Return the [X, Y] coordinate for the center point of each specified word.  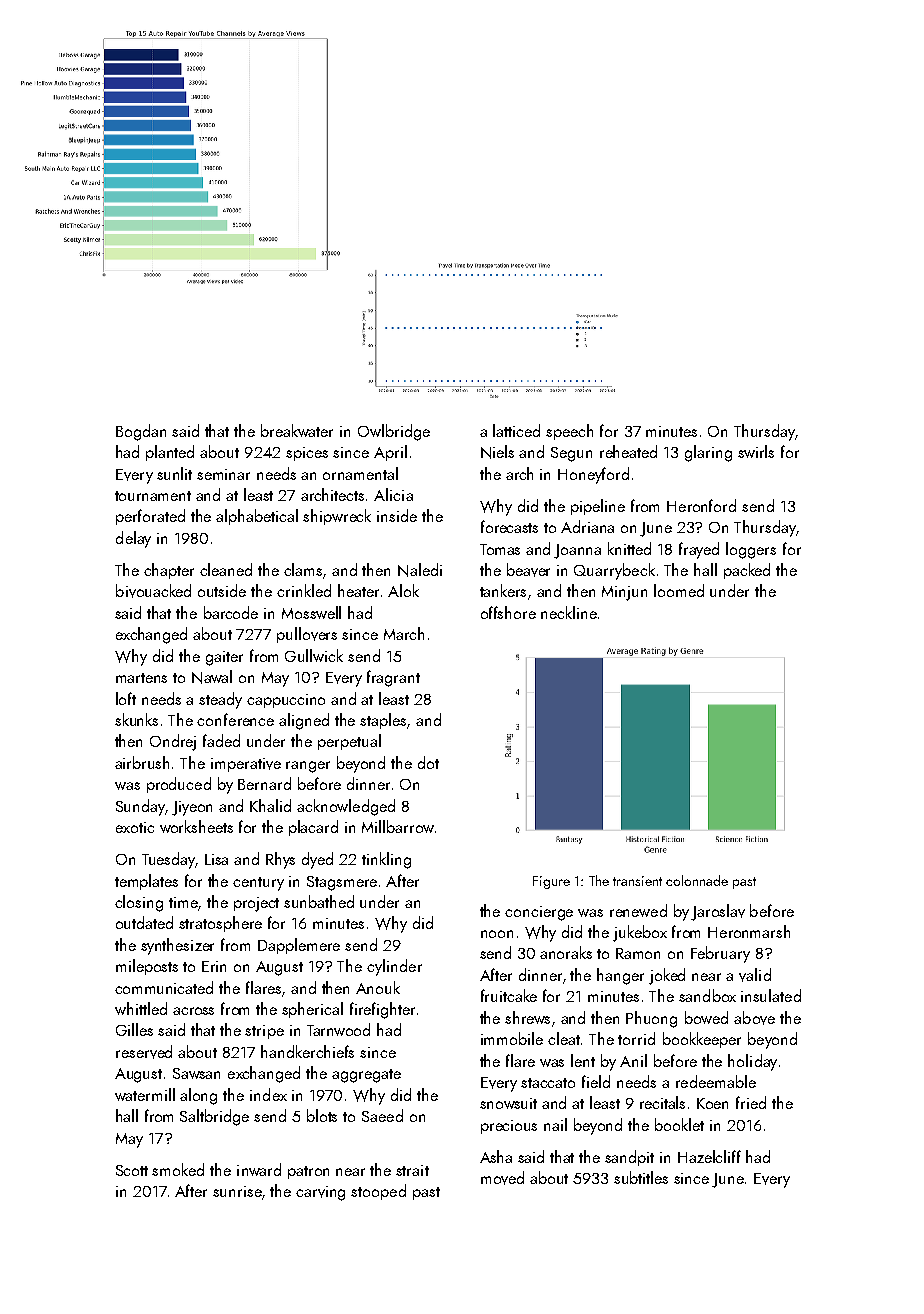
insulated [771, 995]
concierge [539, 913]
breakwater [297, 430]
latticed [516, 430]
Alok [403, 590]
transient [637, 881]
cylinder [394, 967]
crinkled [304, 590]
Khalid [270, 805]
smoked [178, 1169]
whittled [141, 1008]
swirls [756, 451]
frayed [699, 550]
